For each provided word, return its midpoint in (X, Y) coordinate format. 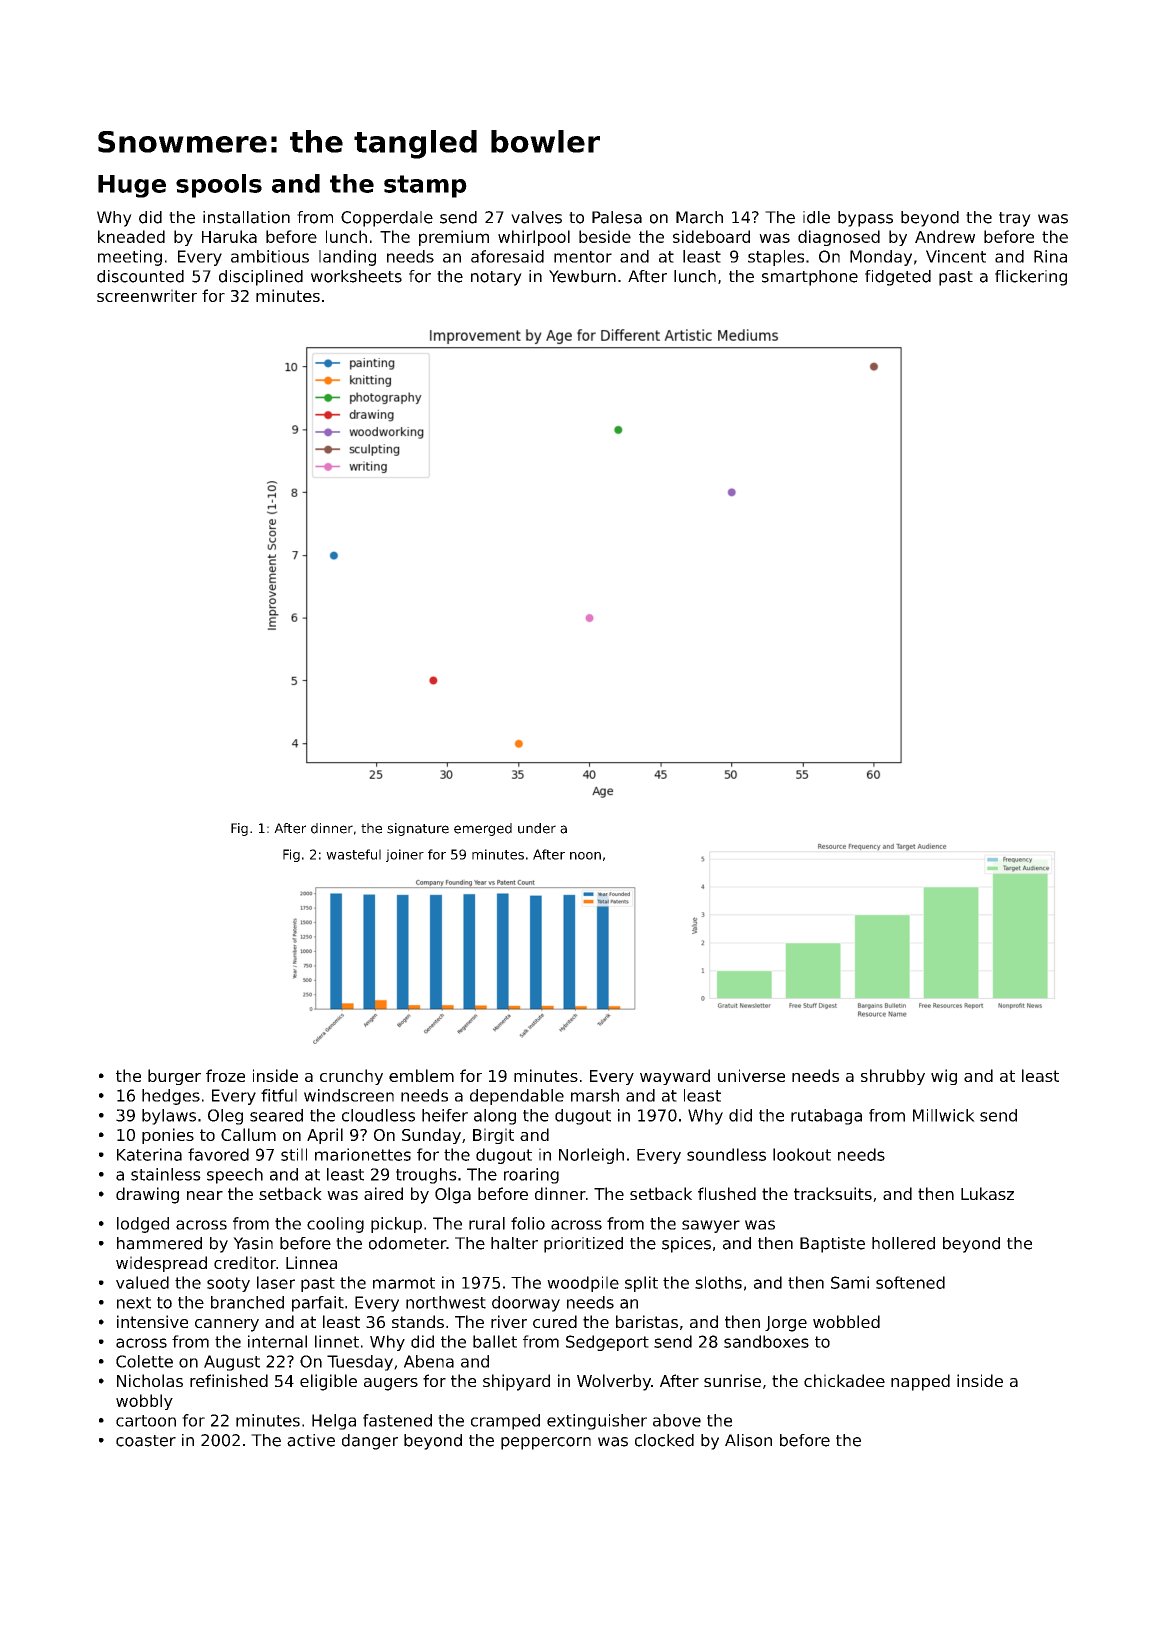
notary (496, 278)
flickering (1031, 278)
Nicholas (150, 1380)
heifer (445, 1115)
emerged (483, 829)
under (537, 828)
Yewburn (582, 276)
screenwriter (147, 295)
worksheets (356, 276)
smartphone (810, 278)
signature (418, 829)
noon (585, 856)
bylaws (169, 1117)
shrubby (893, 1077)
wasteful (353, 854)
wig (944, 1077)
